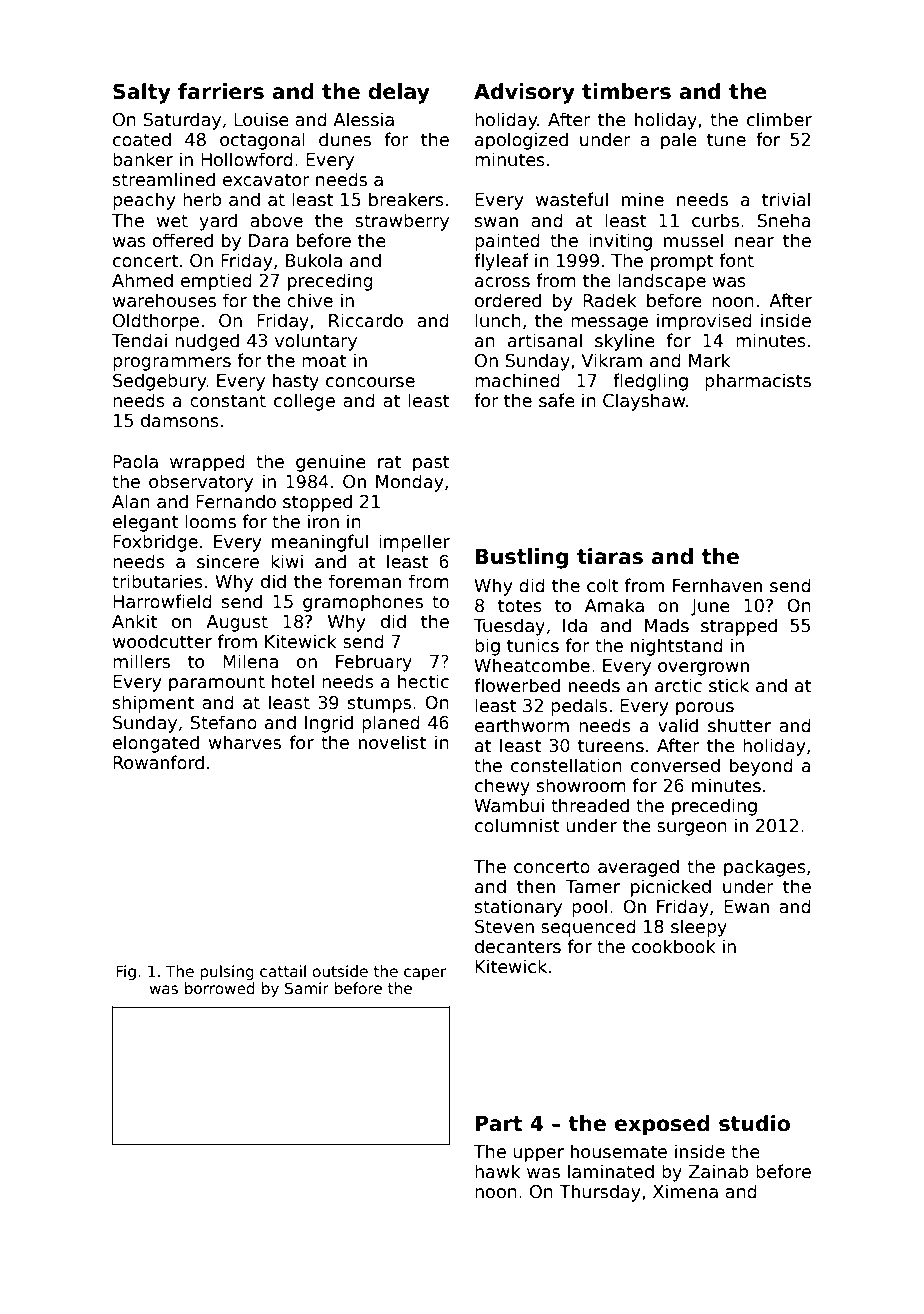 The height and width of the screenshot is (1314, 924). What do you see at coordinates (685, 1191) in the screenshot?
I see `Ximena` at bounding box center [685, 1191].
